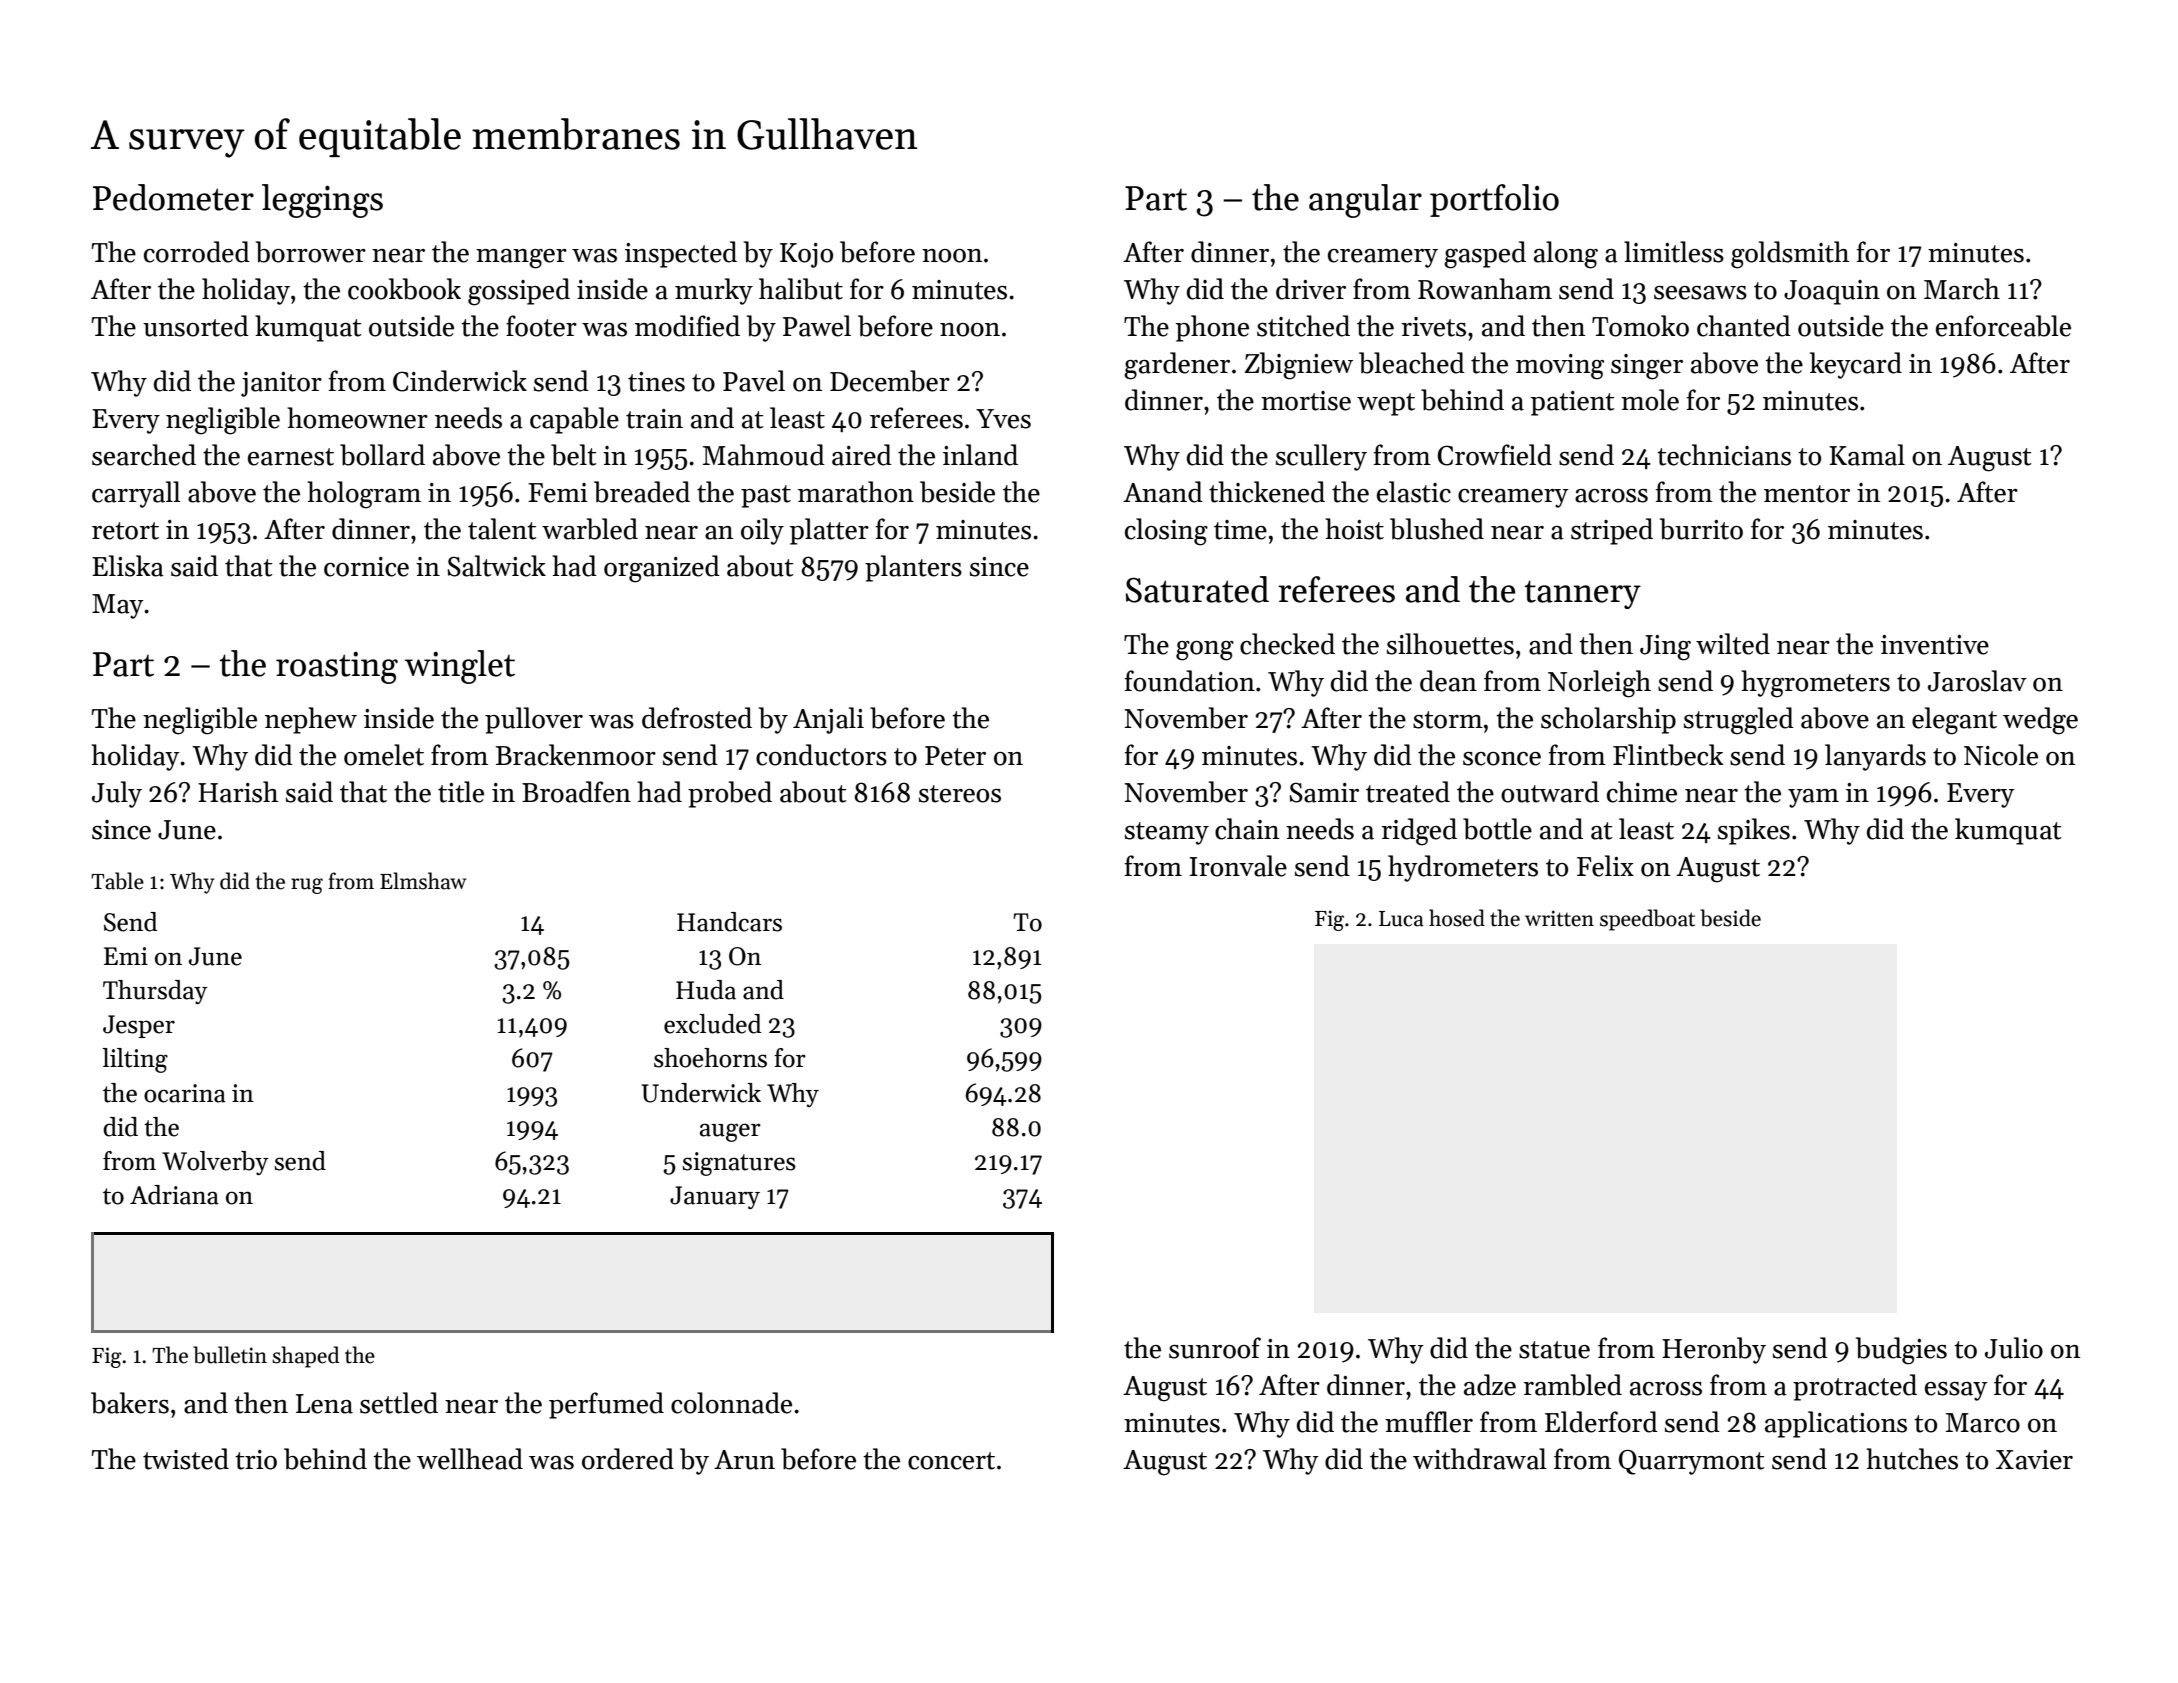 This screenshot has width=2178, height=1683. What do you see at coordinates (1665, 648) in the screenshot?
I see `Jing` at bounding box center [1665, 648].
